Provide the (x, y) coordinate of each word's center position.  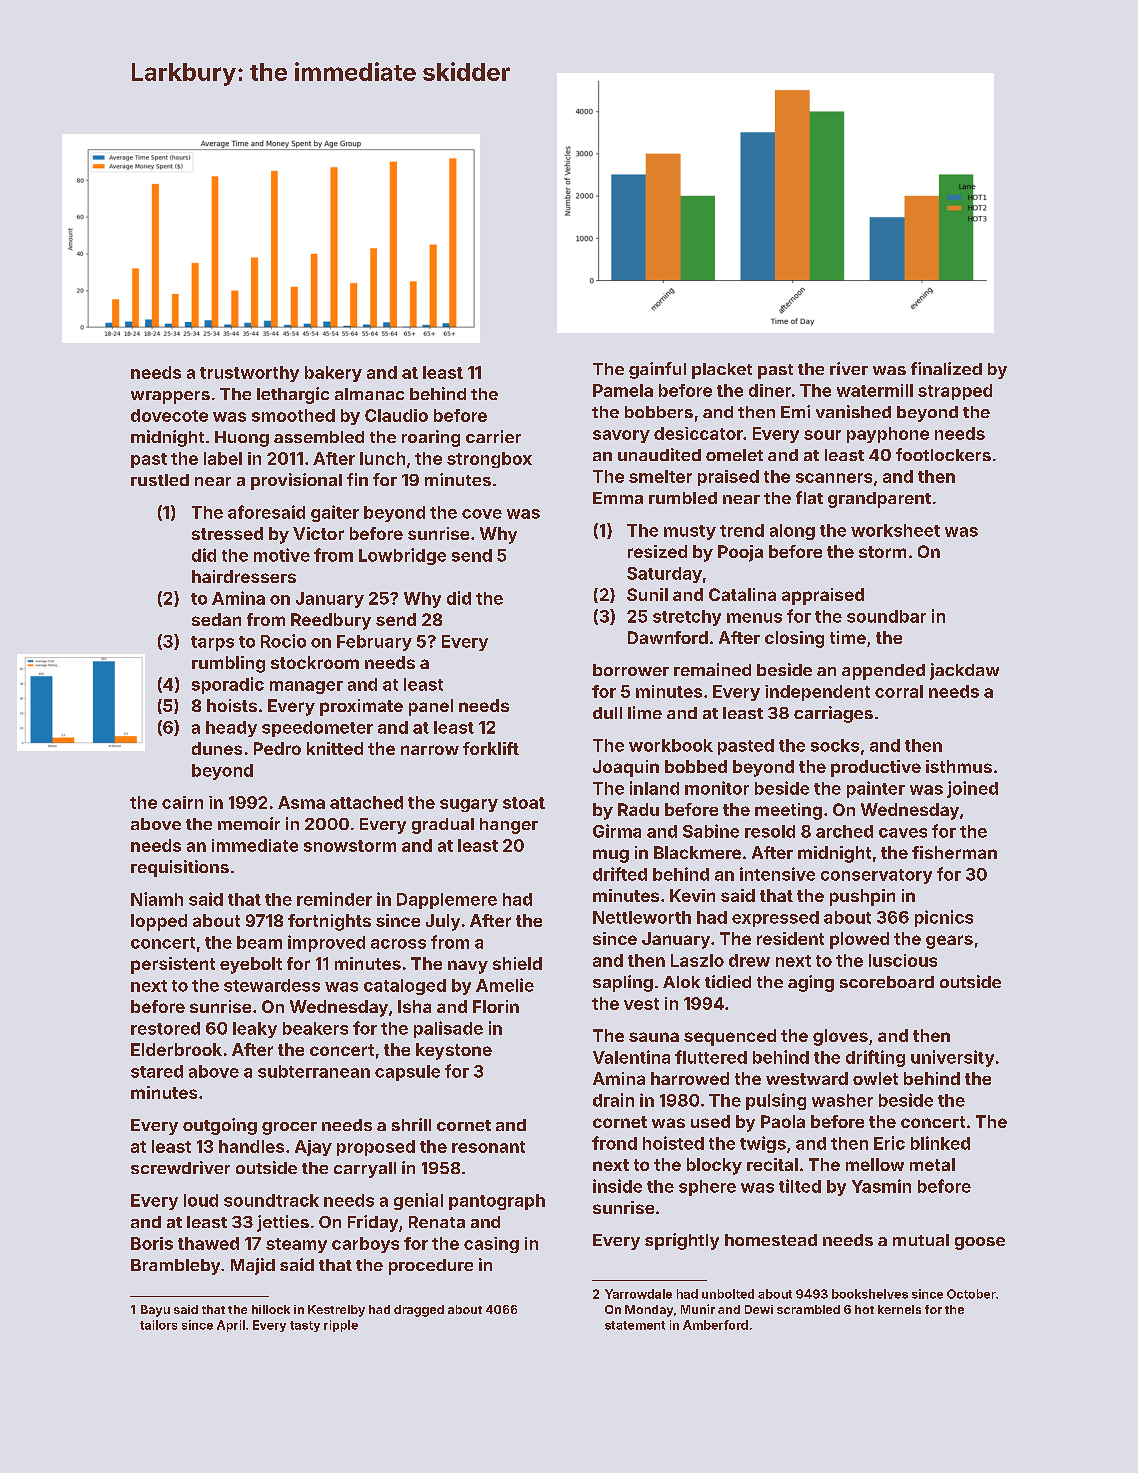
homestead (771, 1240)
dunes (217, 748)
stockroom (315, 662)
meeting (788, 811)
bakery (333, 374)
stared (157, 1071)
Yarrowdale (638, 1294)
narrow (430, 750)
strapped (955, 392)
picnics (944, 918)
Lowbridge (402, 556)
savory (621, 436)
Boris (152, 1243)
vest (641, 1004)
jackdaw (964, 671)
